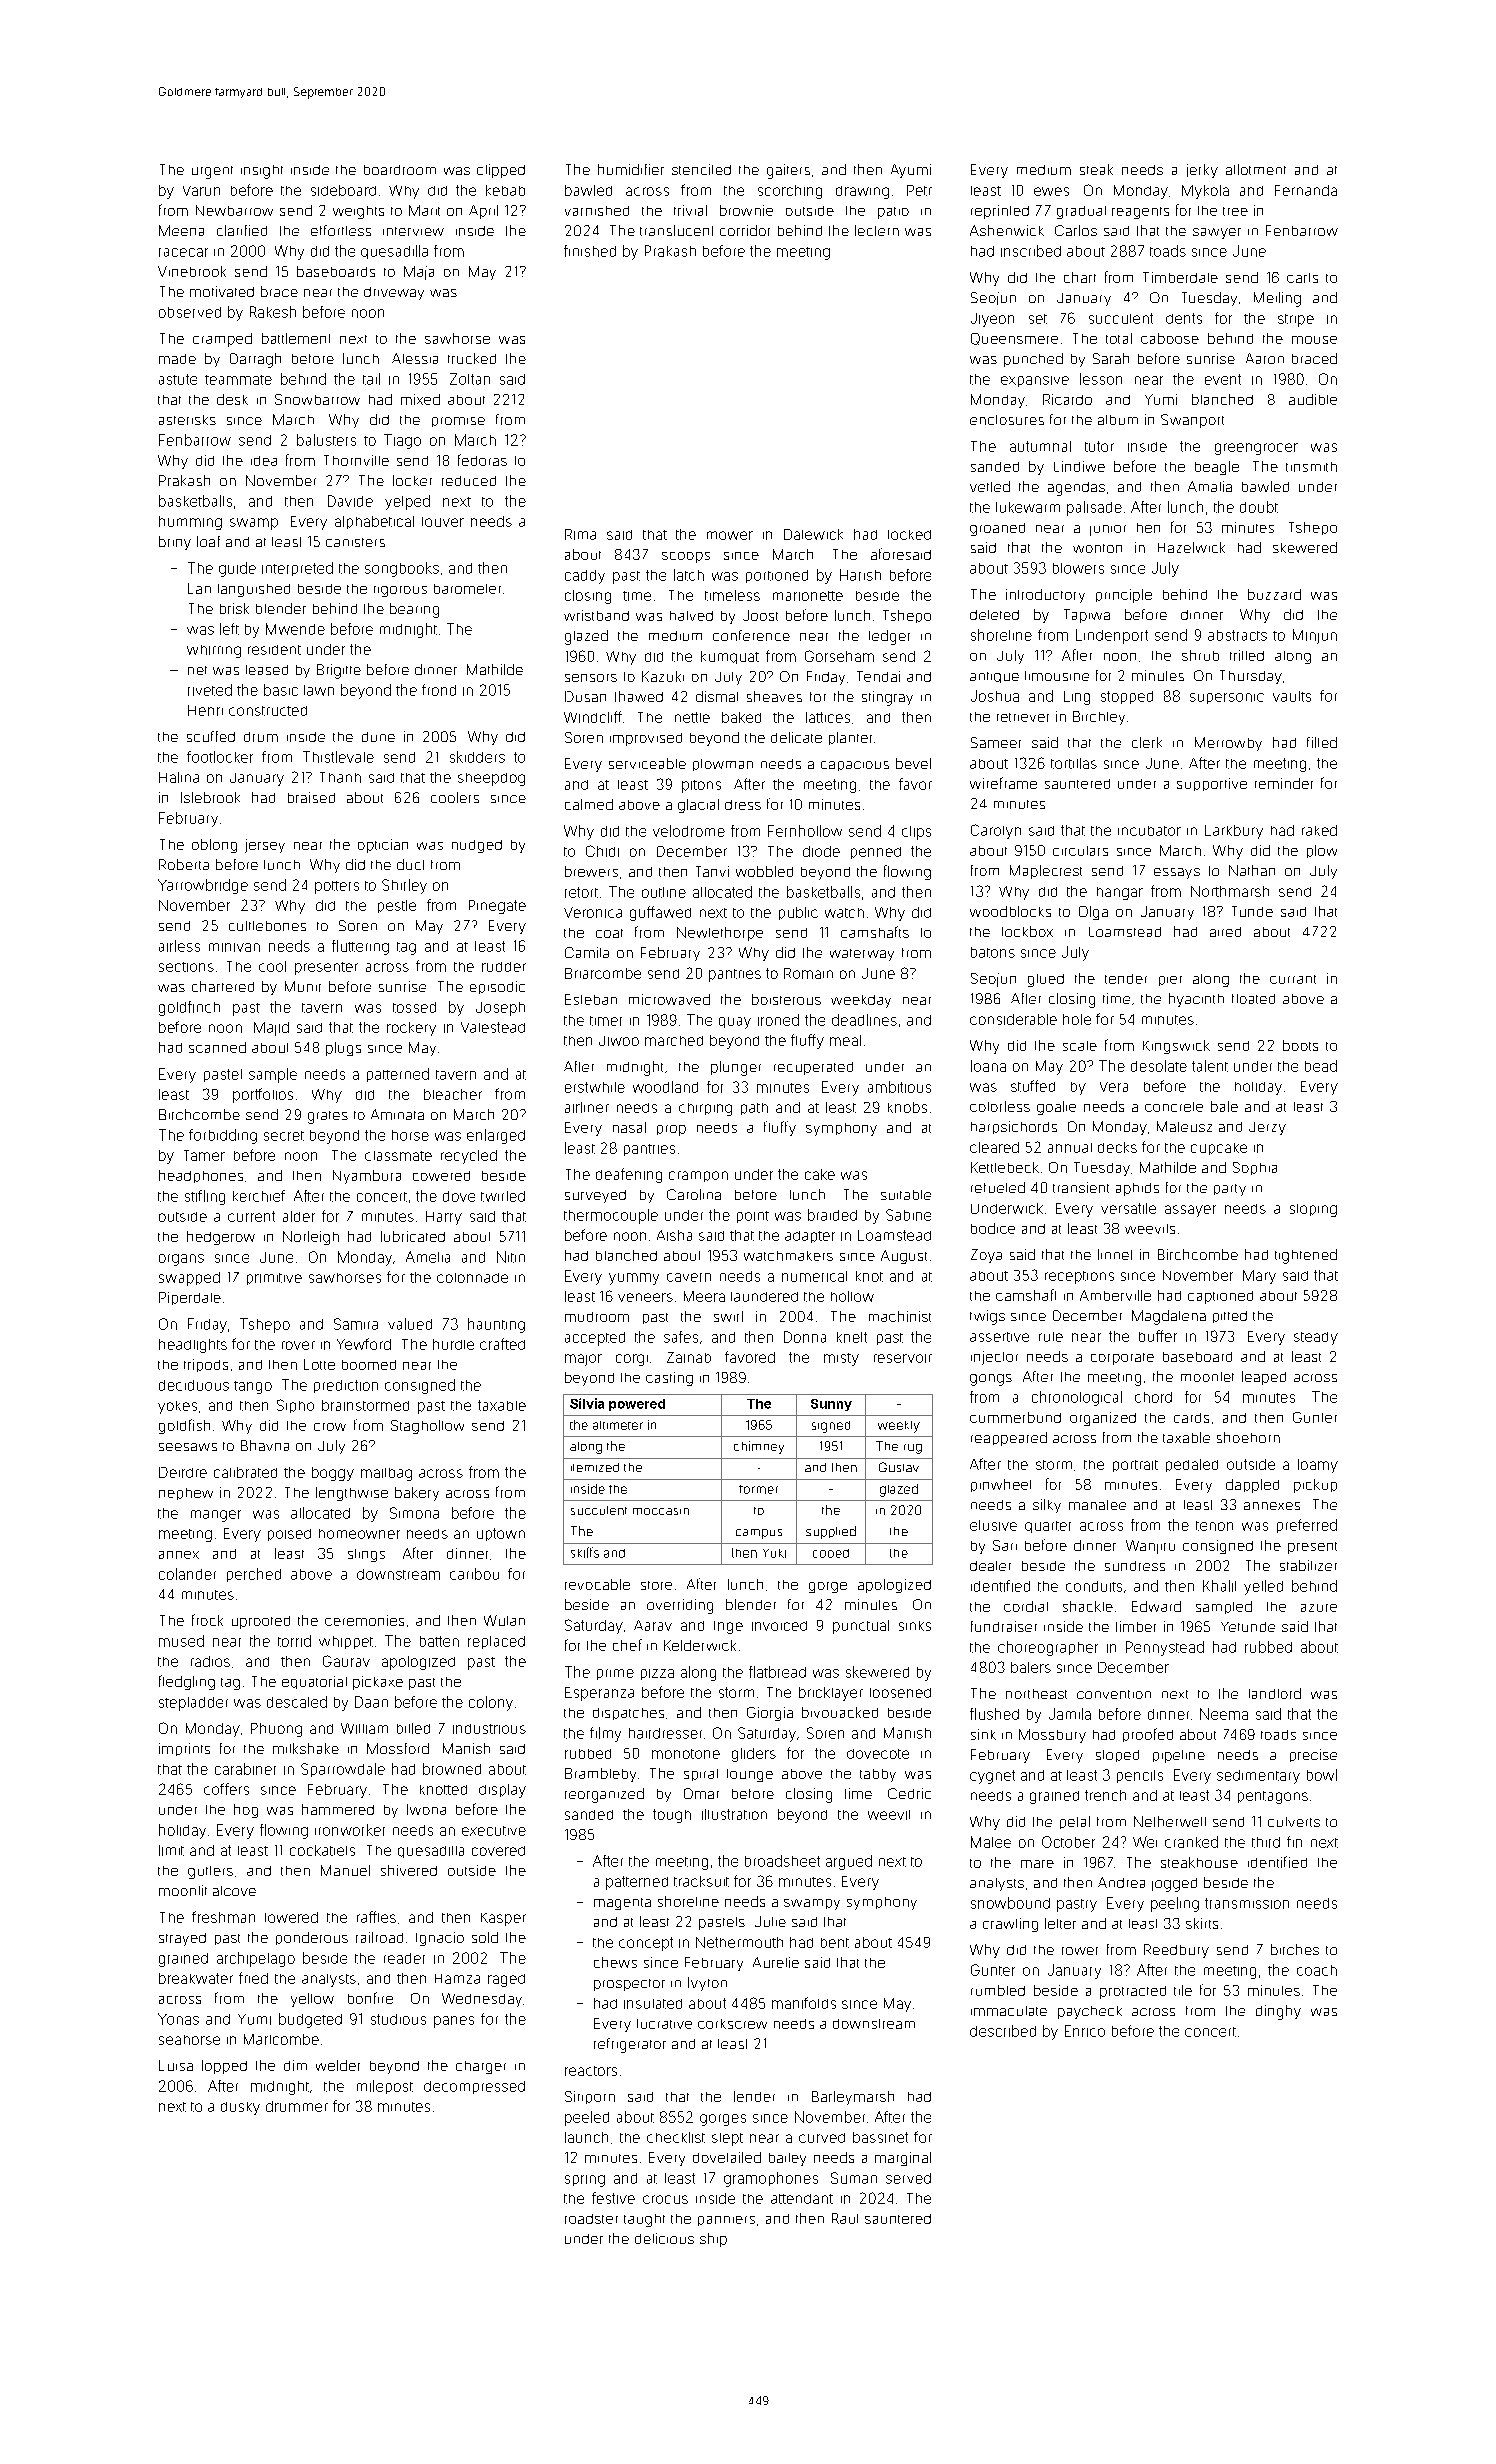 This page has height=2464, width=1496. Describe the element at coordinates (840, 1712) in the page. I see `bivouacked` at that location.
